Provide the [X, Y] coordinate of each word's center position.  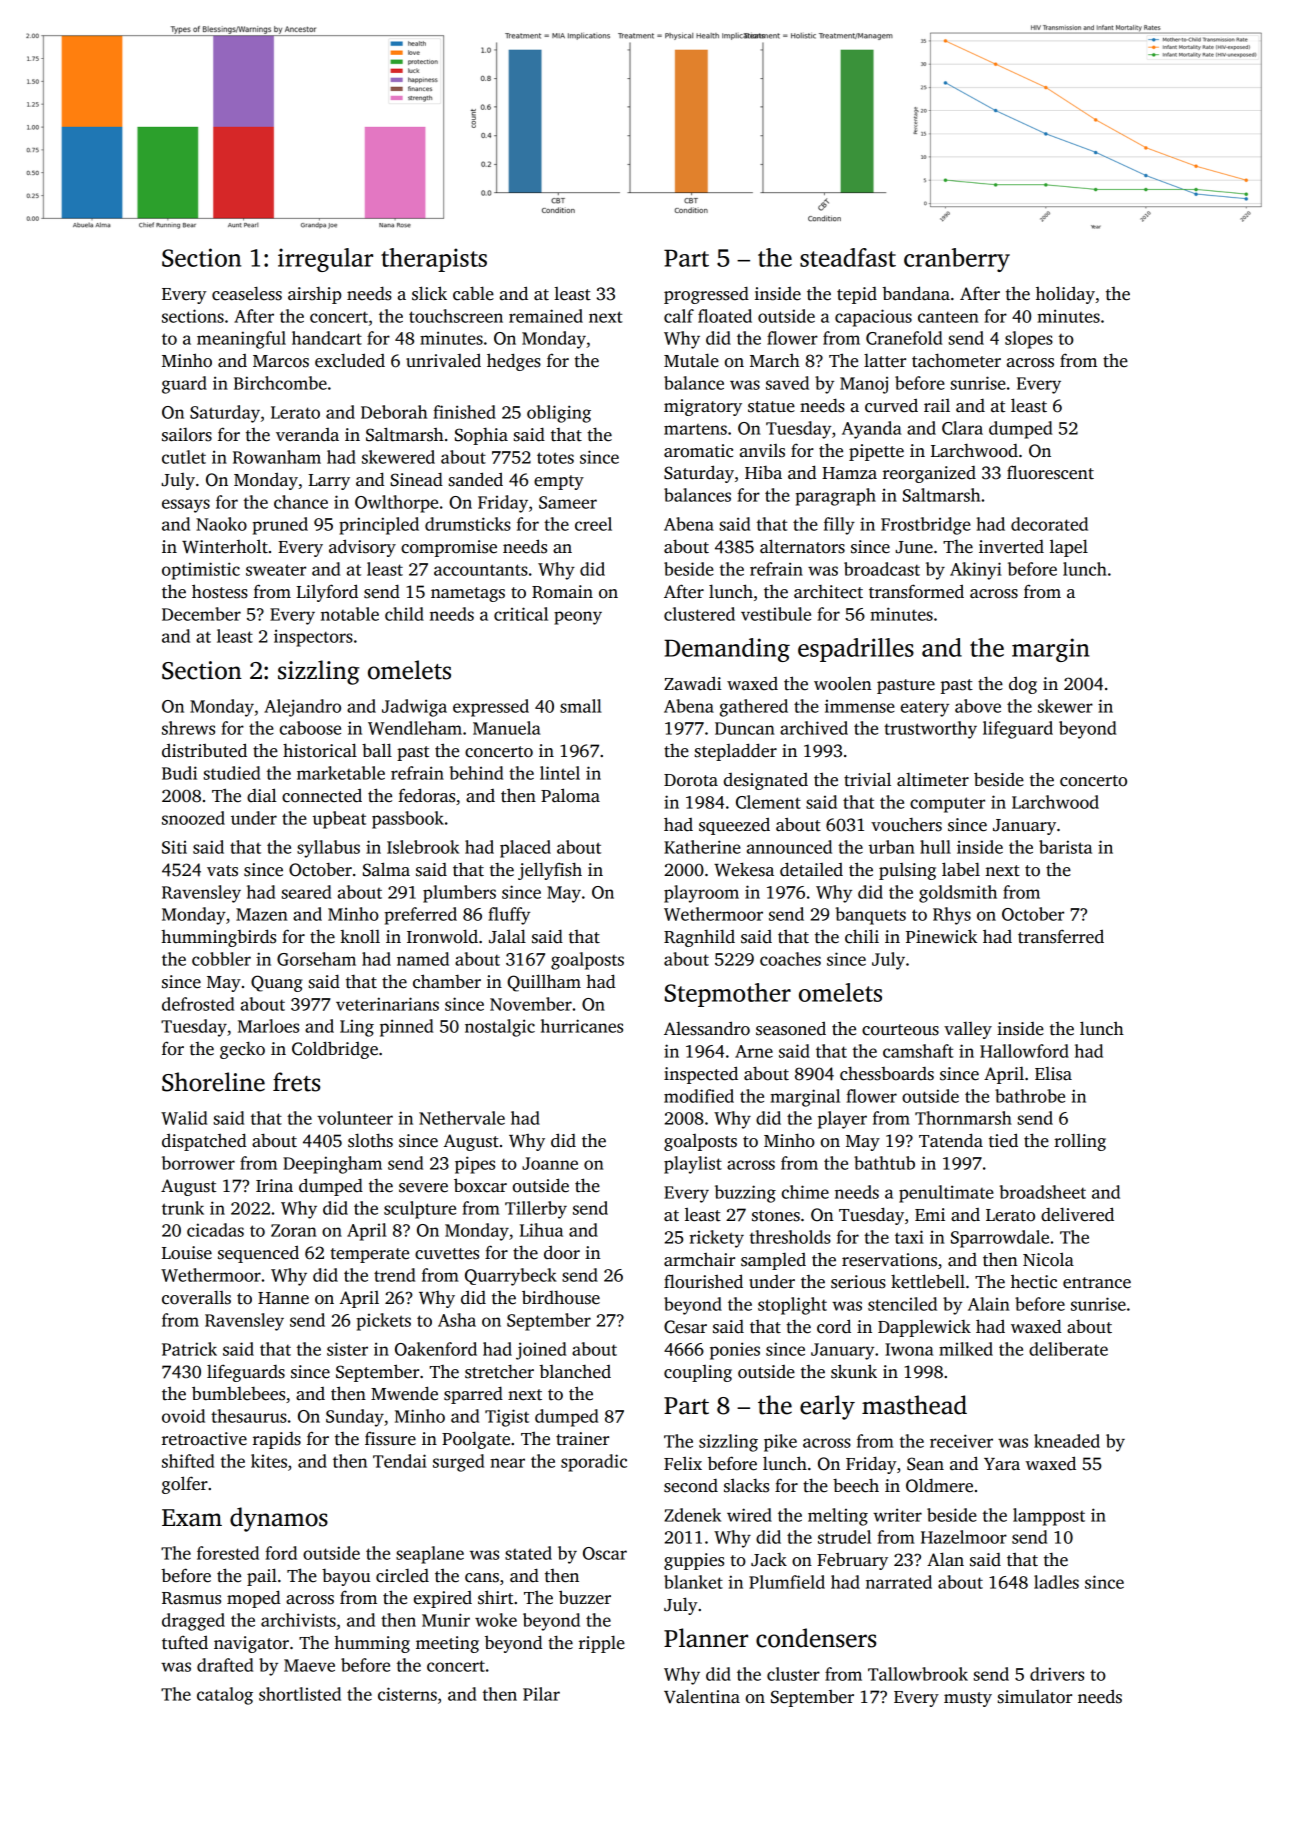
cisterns [407, 1694]
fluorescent [1050, 472]
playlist [693, 1165]
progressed [706, 295]
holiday [1065, 295]
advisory [362, 548]
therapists [434, 260]
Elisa [1053, 1074]
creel [593, 524]
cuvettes [447, 1254]
